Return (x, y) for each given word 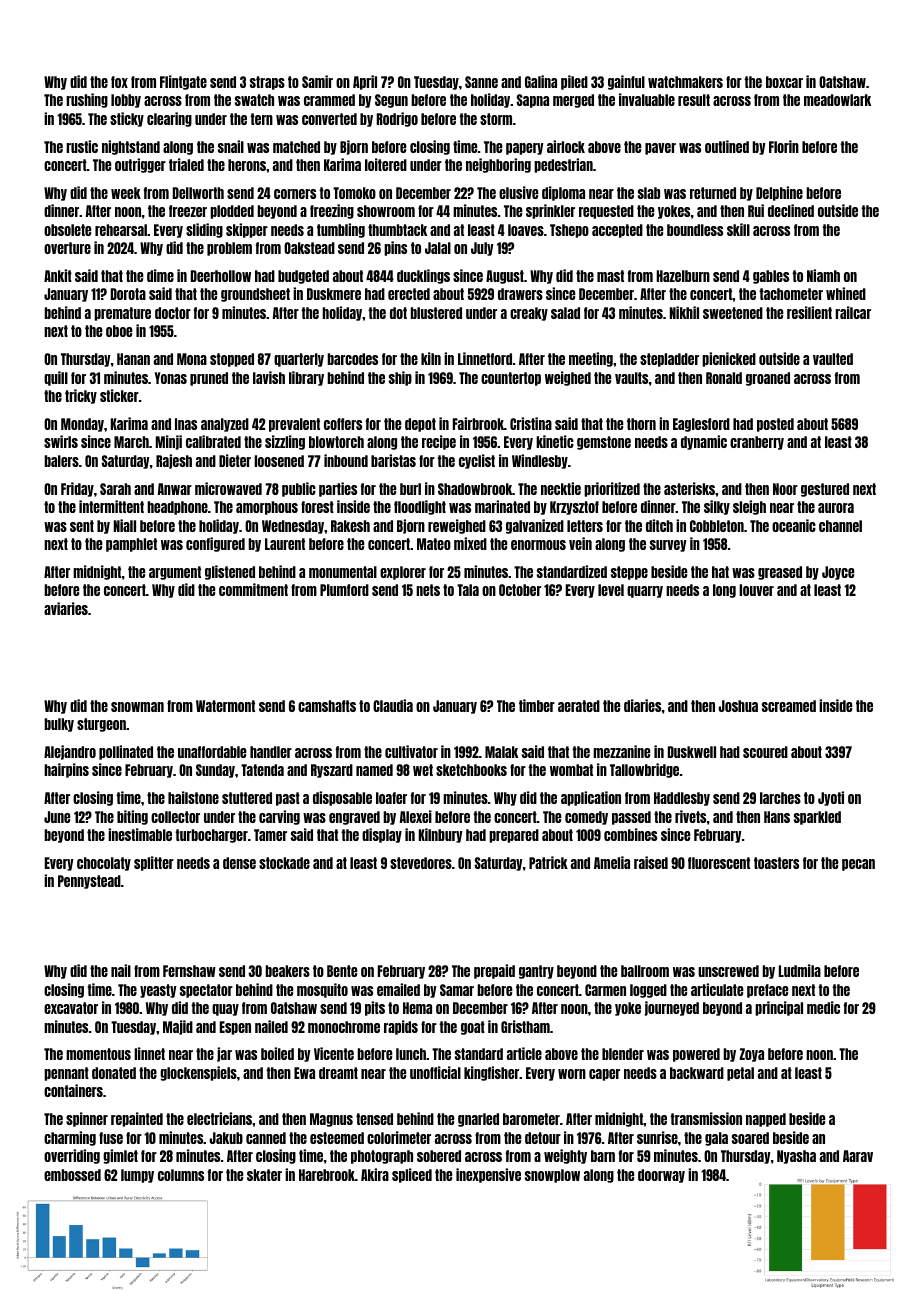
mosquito (322, 990)
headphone (177, 508)
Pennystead (89, 882)
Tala (468, 590)
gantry (536, 972)
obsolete (67, 230)
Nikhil (684, 312)
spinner (87, 1119)
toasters (776, 863)
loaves (526, 230)
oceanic (794, 525)
